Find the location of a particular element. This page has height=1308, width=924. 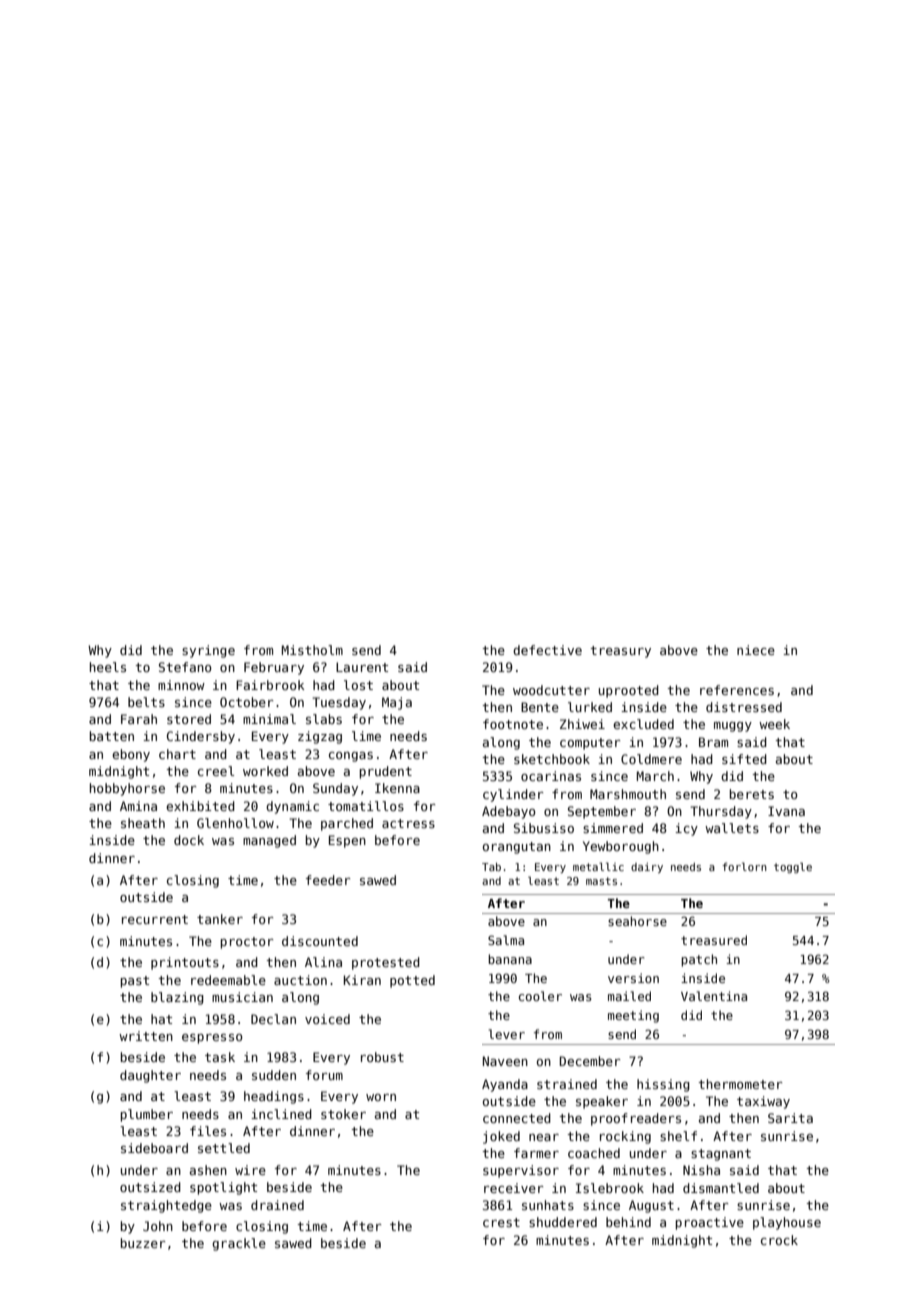

defective is located at coordinates (547, 650).
